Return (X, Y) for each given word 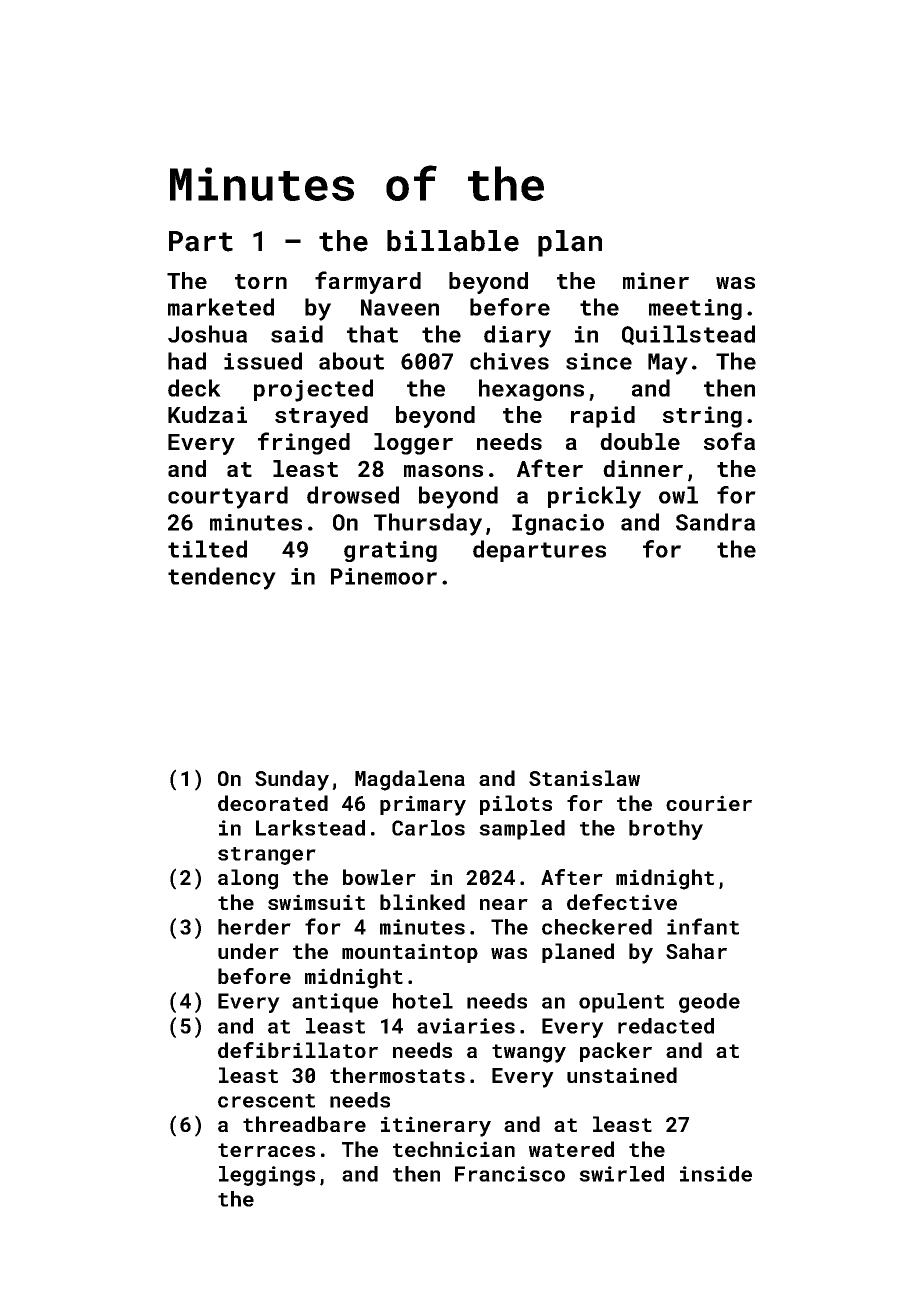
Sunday (292, 780)
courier (709, 803)
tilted (207, 549)
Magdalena (410, 780)
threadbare (304, 1124)
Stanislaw (584, 778)
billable (453, 241)
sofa (729, 441)
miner (656, 280)
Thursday (428, 524)
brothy (666, 830)
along (248, 879)
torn (261, 281)
